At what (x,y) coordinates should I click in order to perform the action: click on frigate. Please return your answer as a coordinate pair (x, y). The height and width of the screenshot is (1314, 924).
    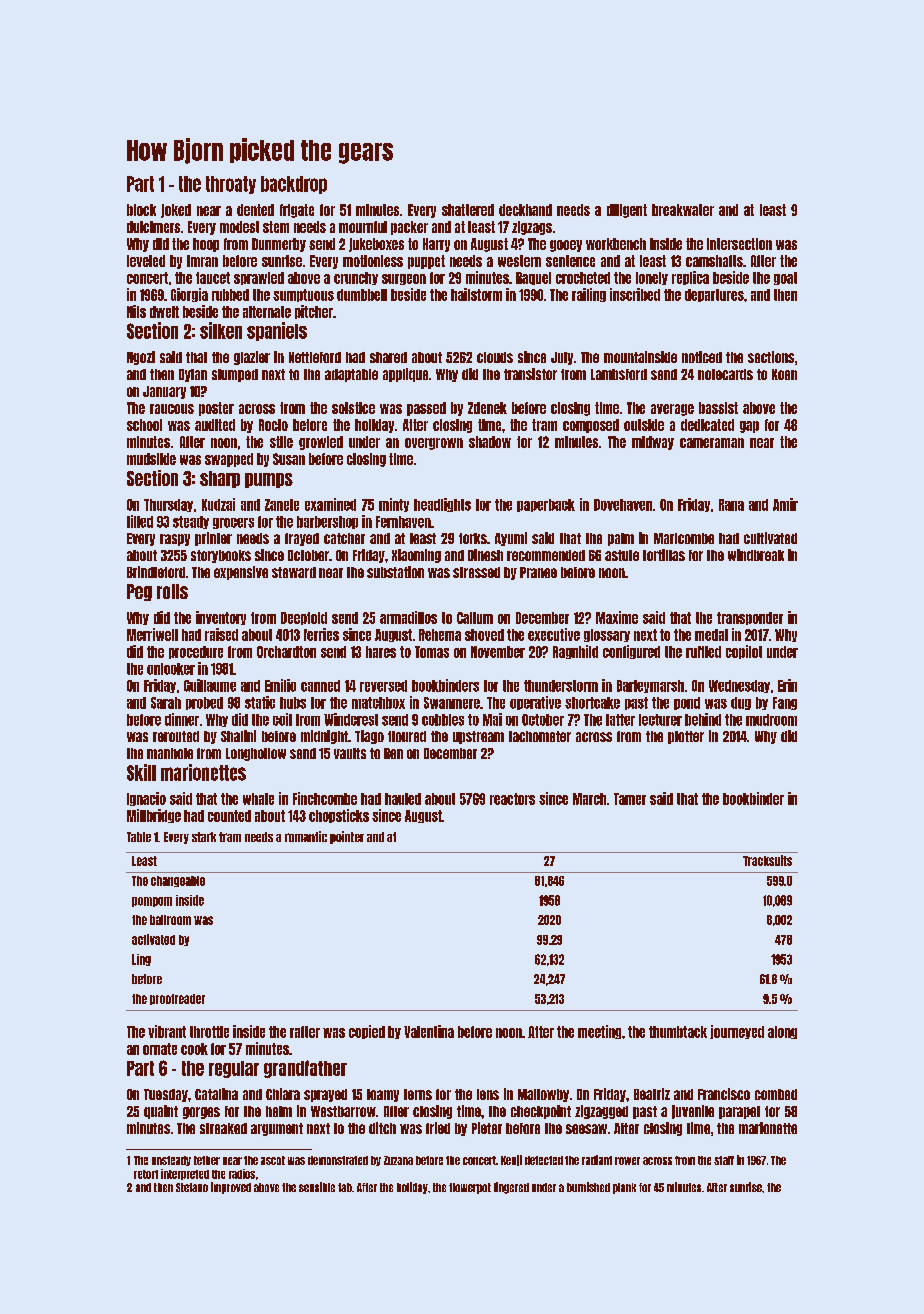
    Looking at the image, I should click on (297, 211).
